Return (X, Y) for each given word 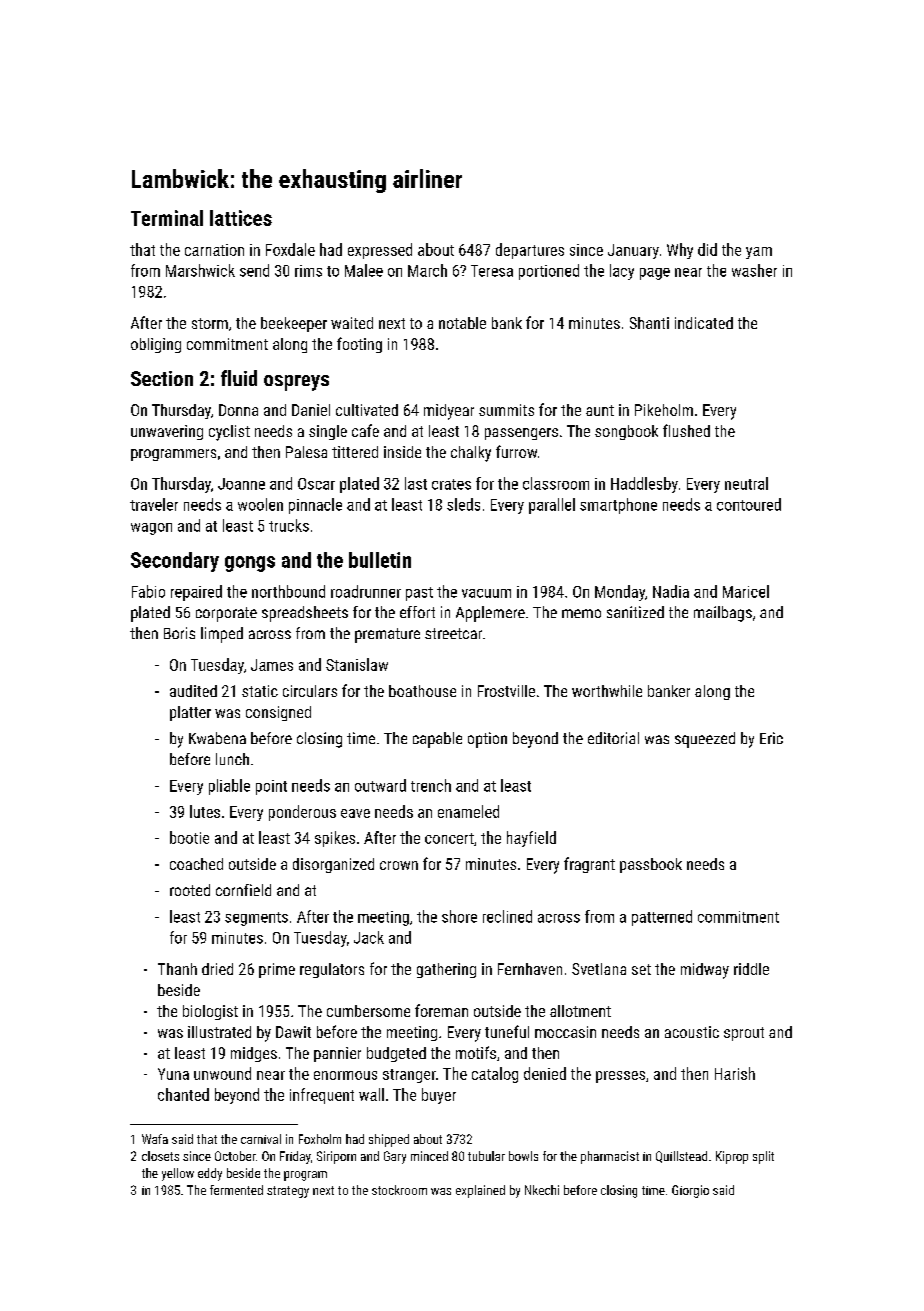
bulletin (380, 560)
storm (210, 323)
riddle (751, 969)
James (272, 665)
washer (754, 270)
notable (462, 323)
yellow (178, 1174)
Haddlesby (644, 485)
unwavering (167, 432)
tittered (355, 452)
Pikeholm (664, 410)
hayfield (531, 839)
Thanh (177, 969)
